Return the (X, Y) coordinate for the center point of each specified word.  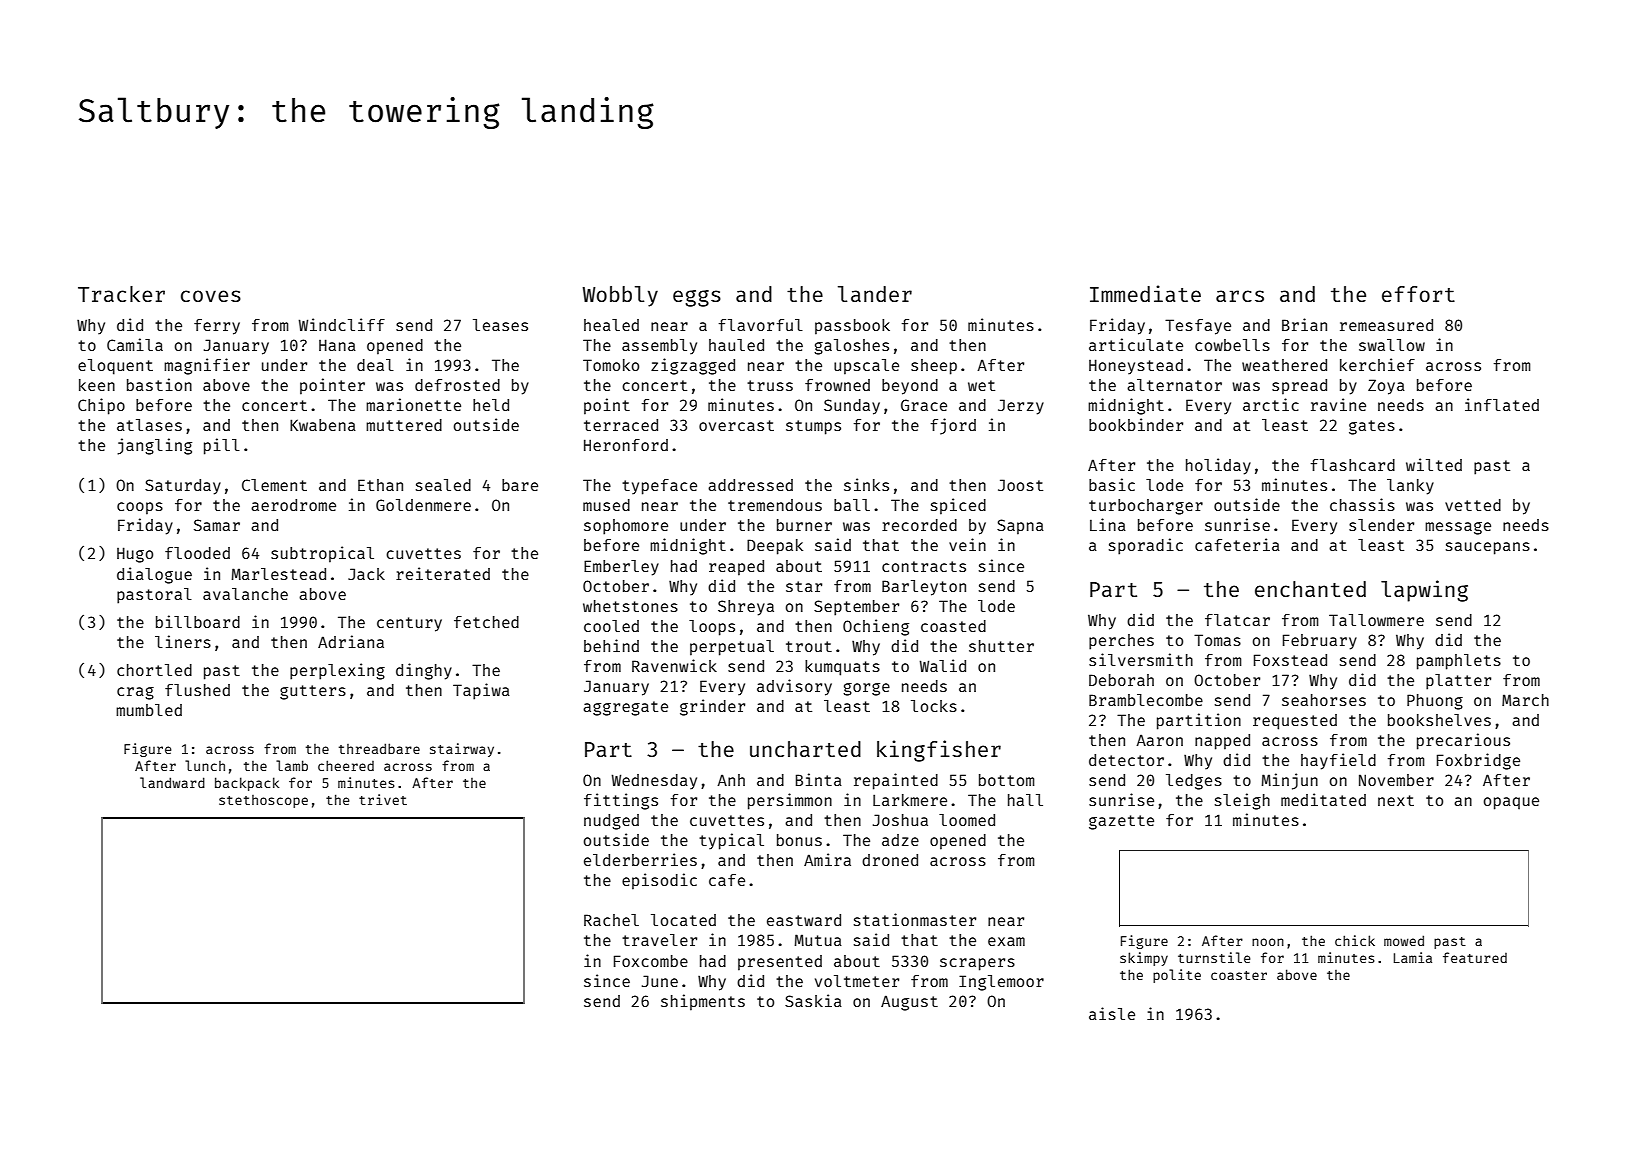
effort (1418, 294)
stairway (462, 750)
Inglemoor (1001, 983)
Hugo (135, 555)
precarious (1463, 741)
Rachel (611, 920)
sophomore (626, 527)
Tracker (121, 294)
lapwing (1424, 591)
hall (1025, 800)
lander (875, 294)
